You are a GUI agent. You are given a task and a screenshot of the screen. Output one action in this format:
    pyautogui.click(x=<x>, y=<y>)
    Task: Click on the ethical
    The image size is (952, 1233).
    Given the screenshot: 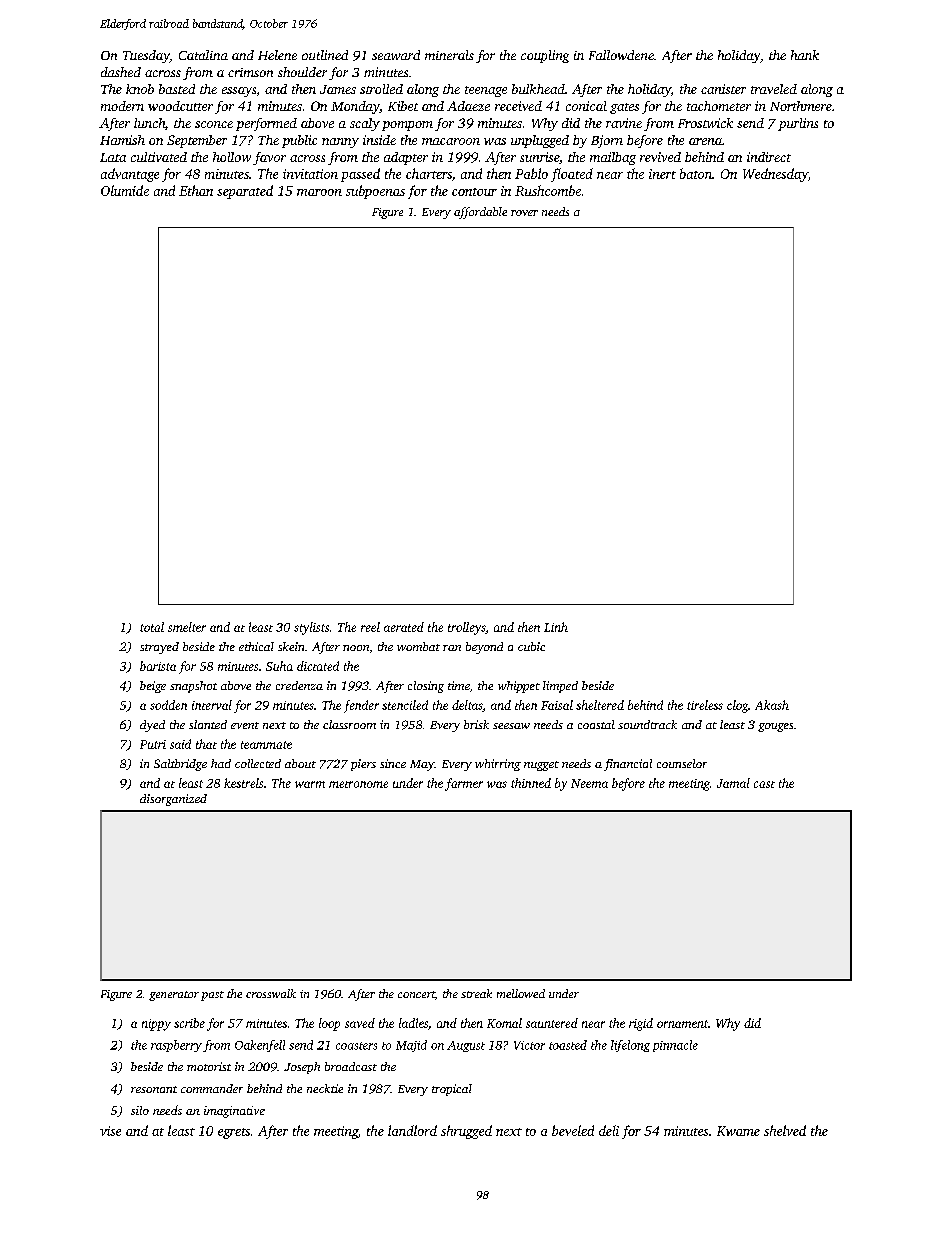 What is the action you would take?
    pyautogui.click(x=256, y=646)
